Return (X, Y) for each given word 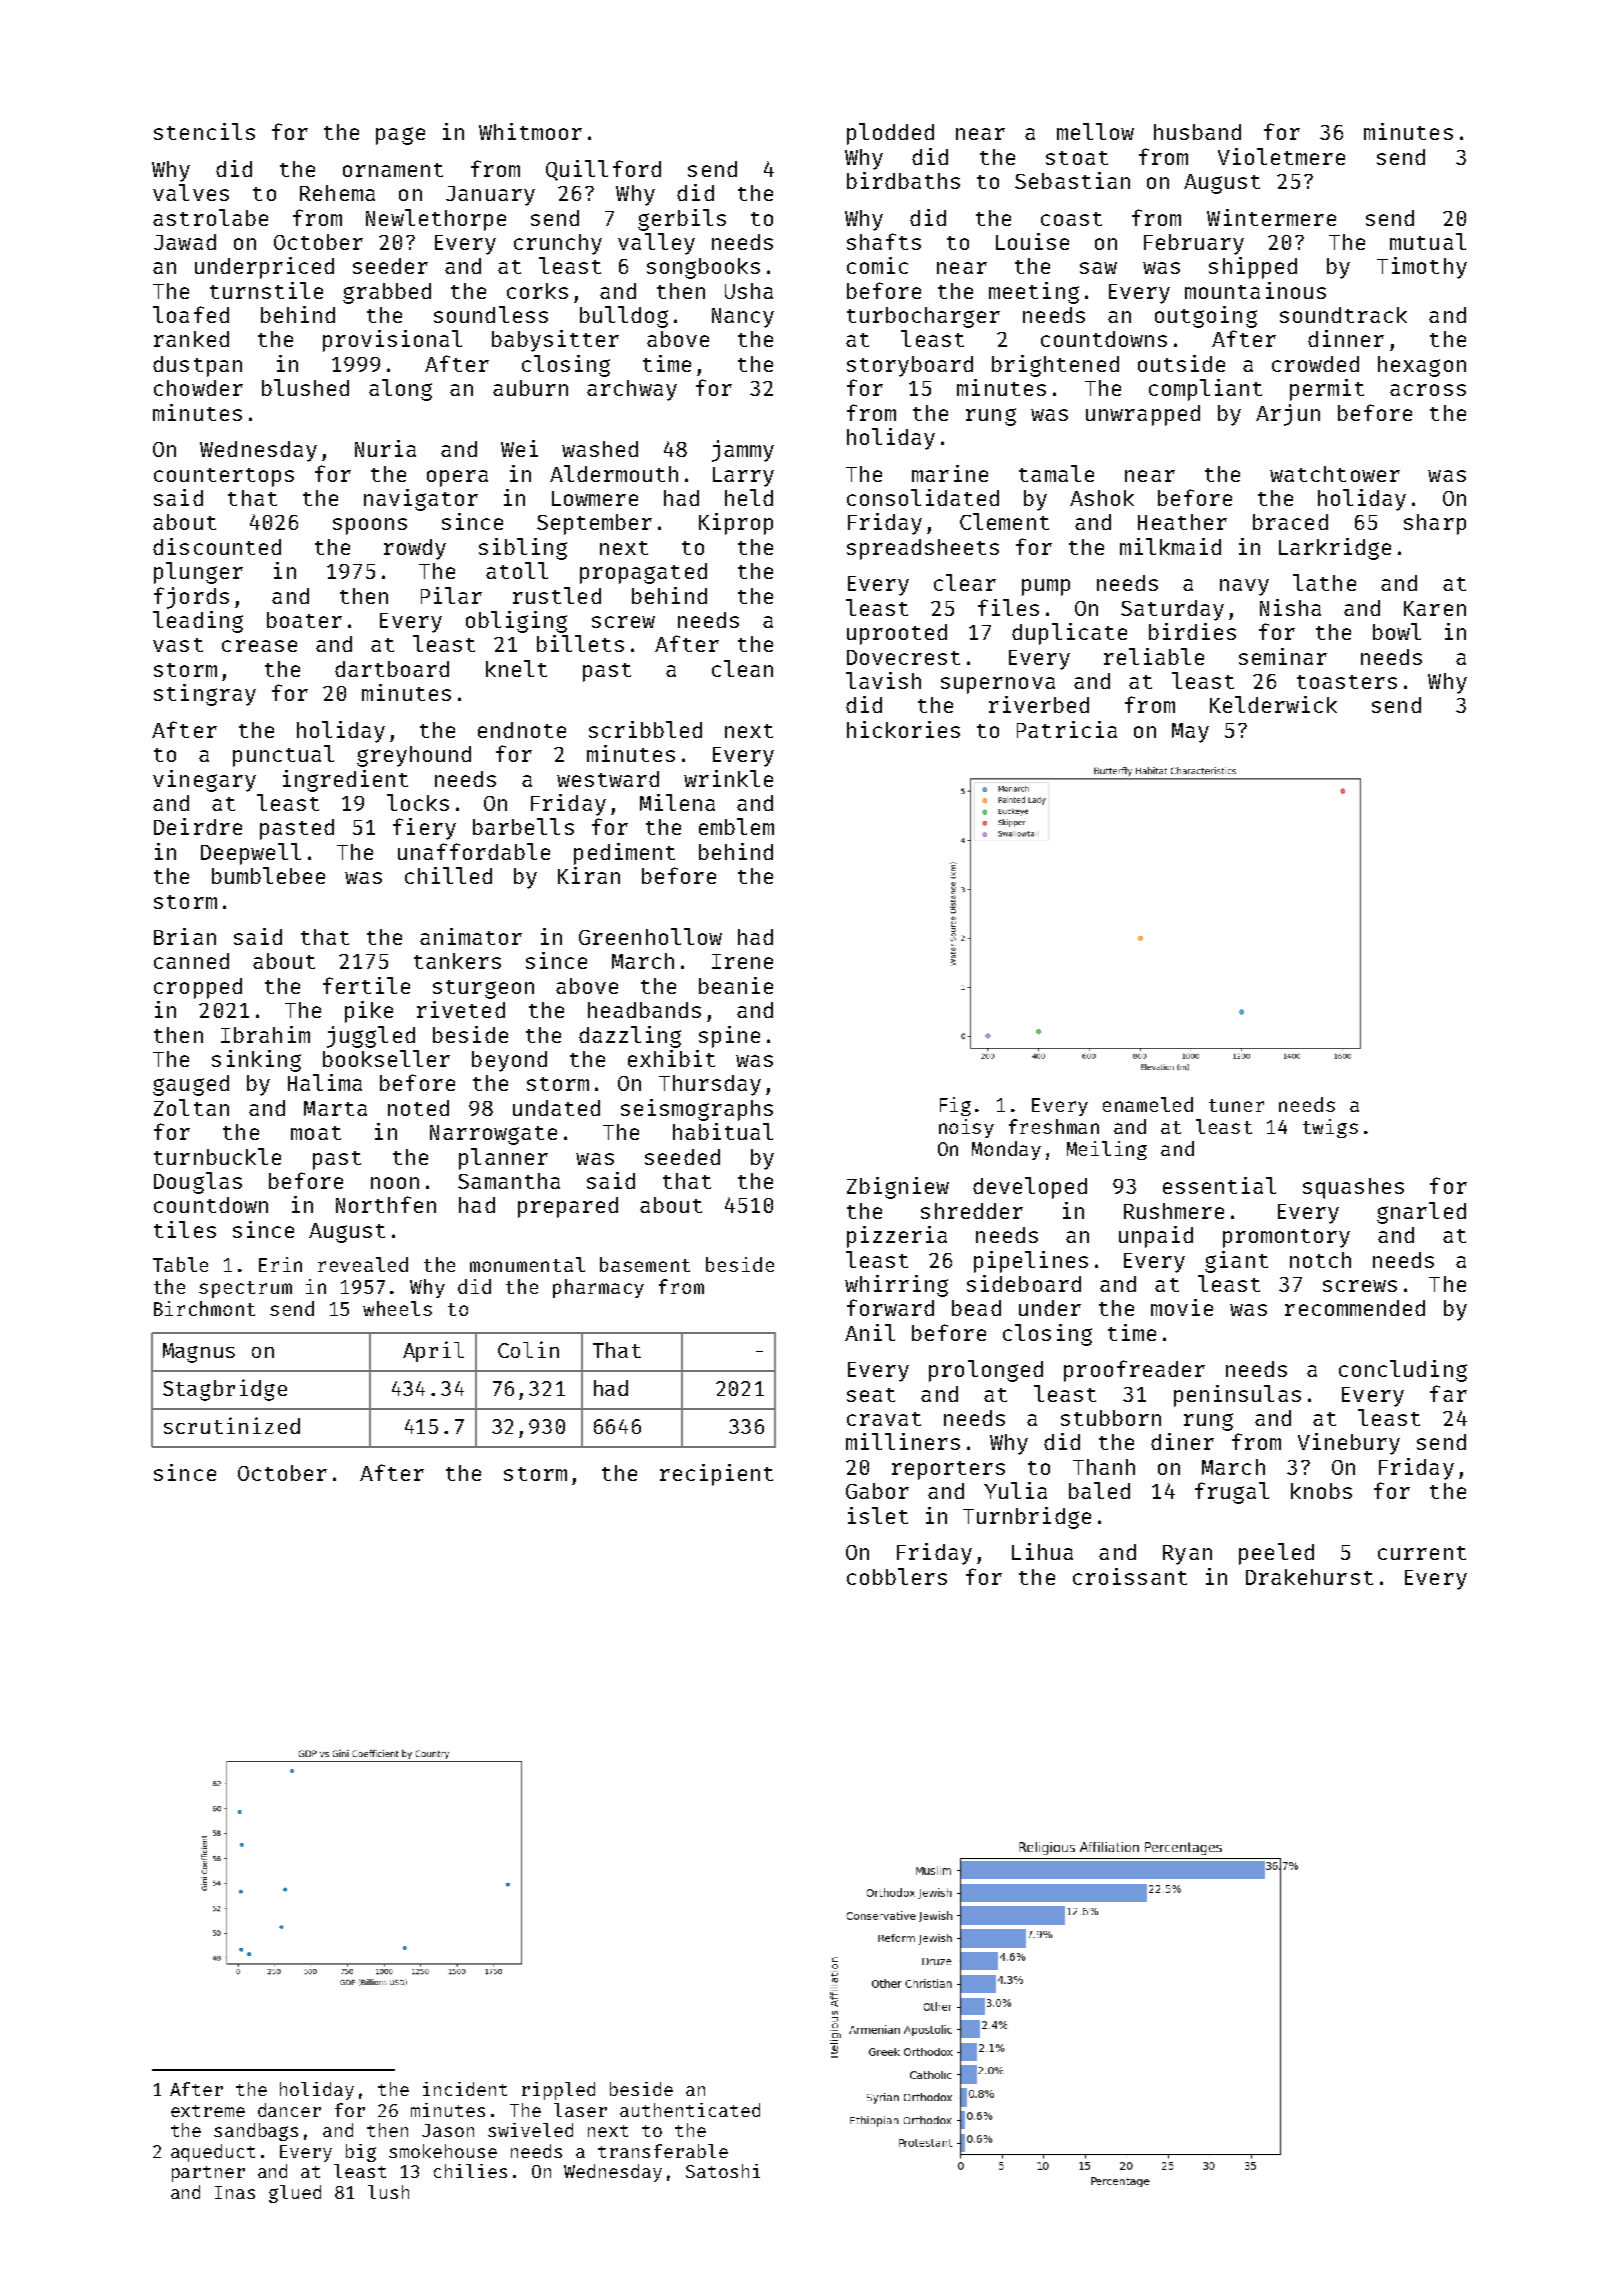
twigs (1330, 1128)
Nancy (743, 318)
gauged (191, 1085)
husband (1197, 132)
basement (645, 1264)
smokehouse (443, 2151)
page (400, 136)
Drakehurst (1309, 1577)
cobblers (897, 1576)
